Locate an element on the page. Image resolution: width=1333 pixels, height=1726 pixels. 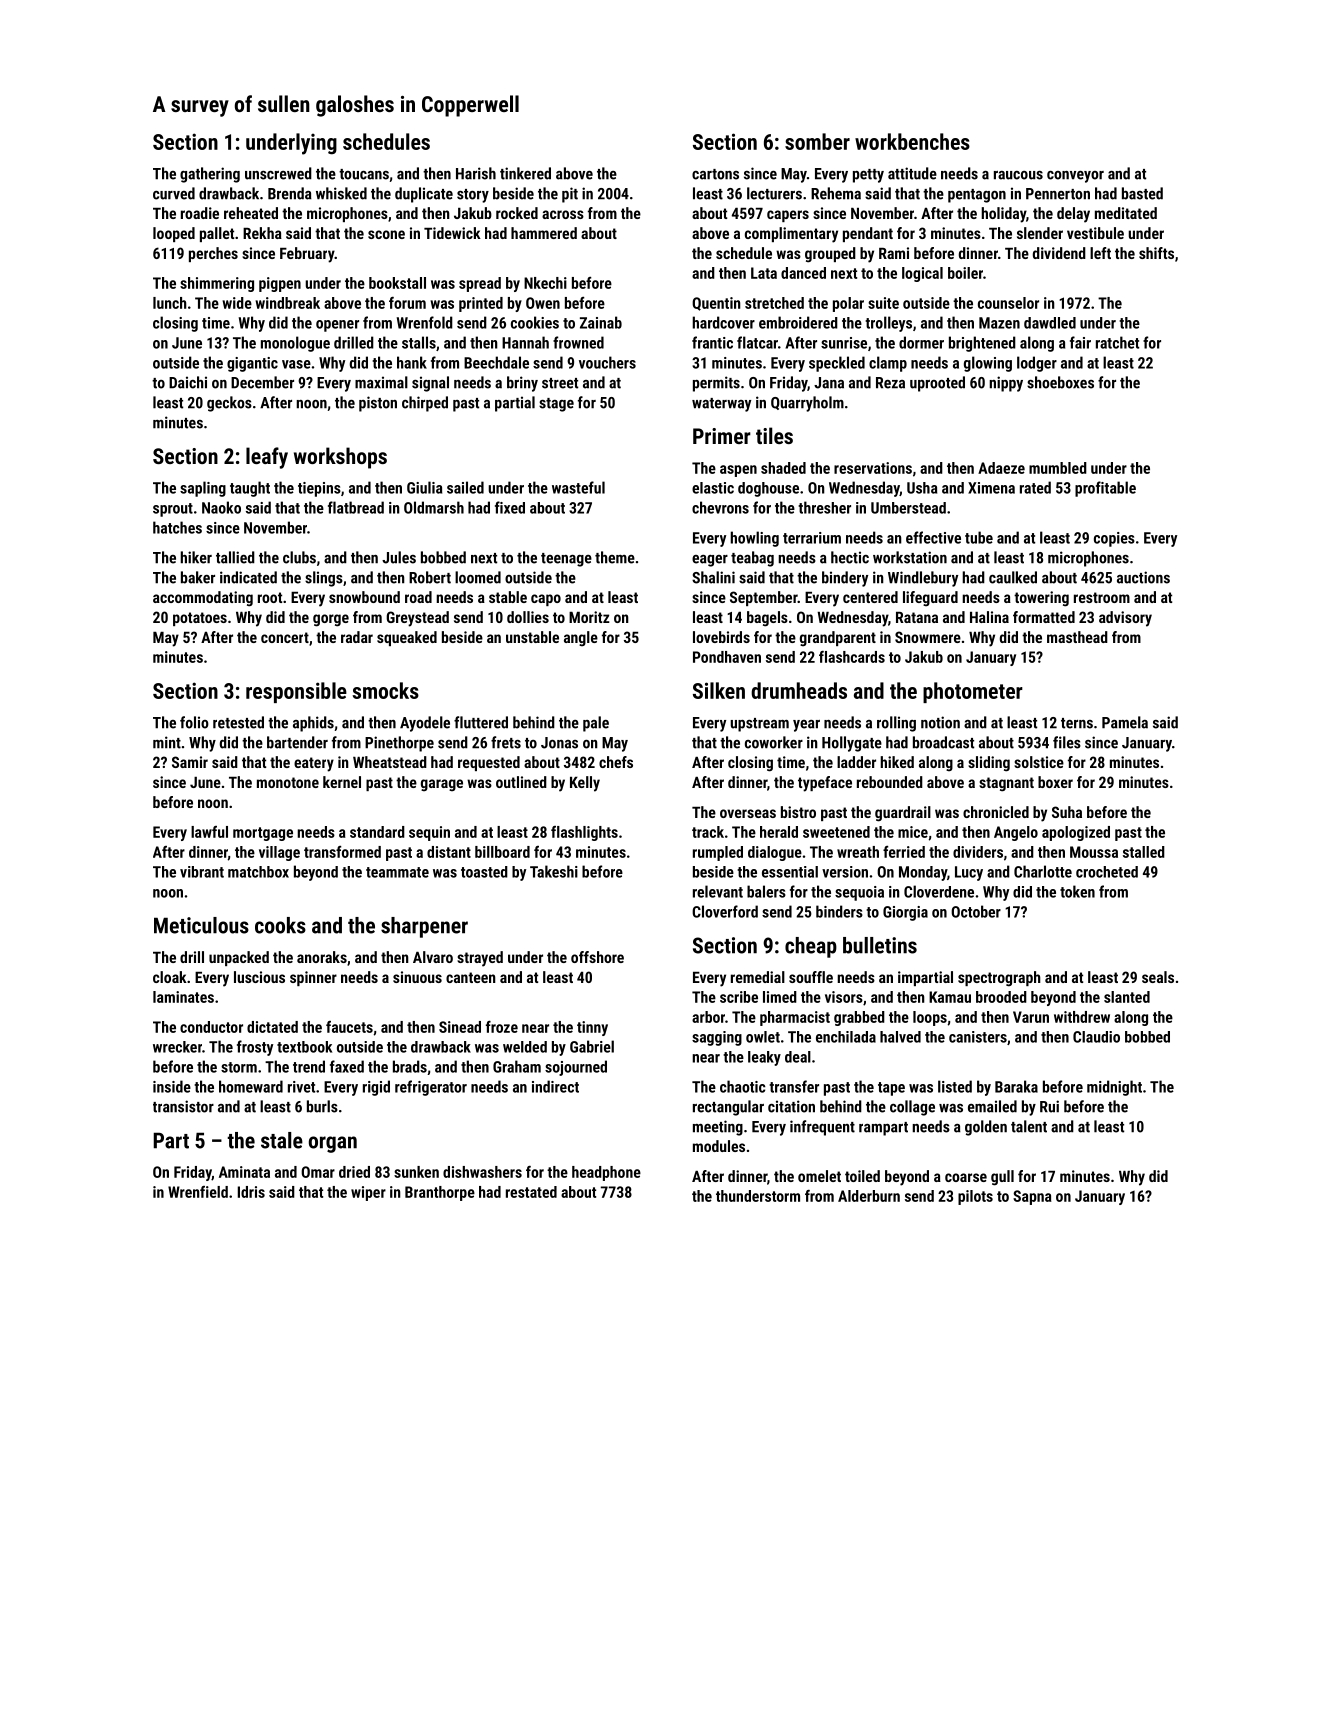
perches is located at coordinates (213, 254).
